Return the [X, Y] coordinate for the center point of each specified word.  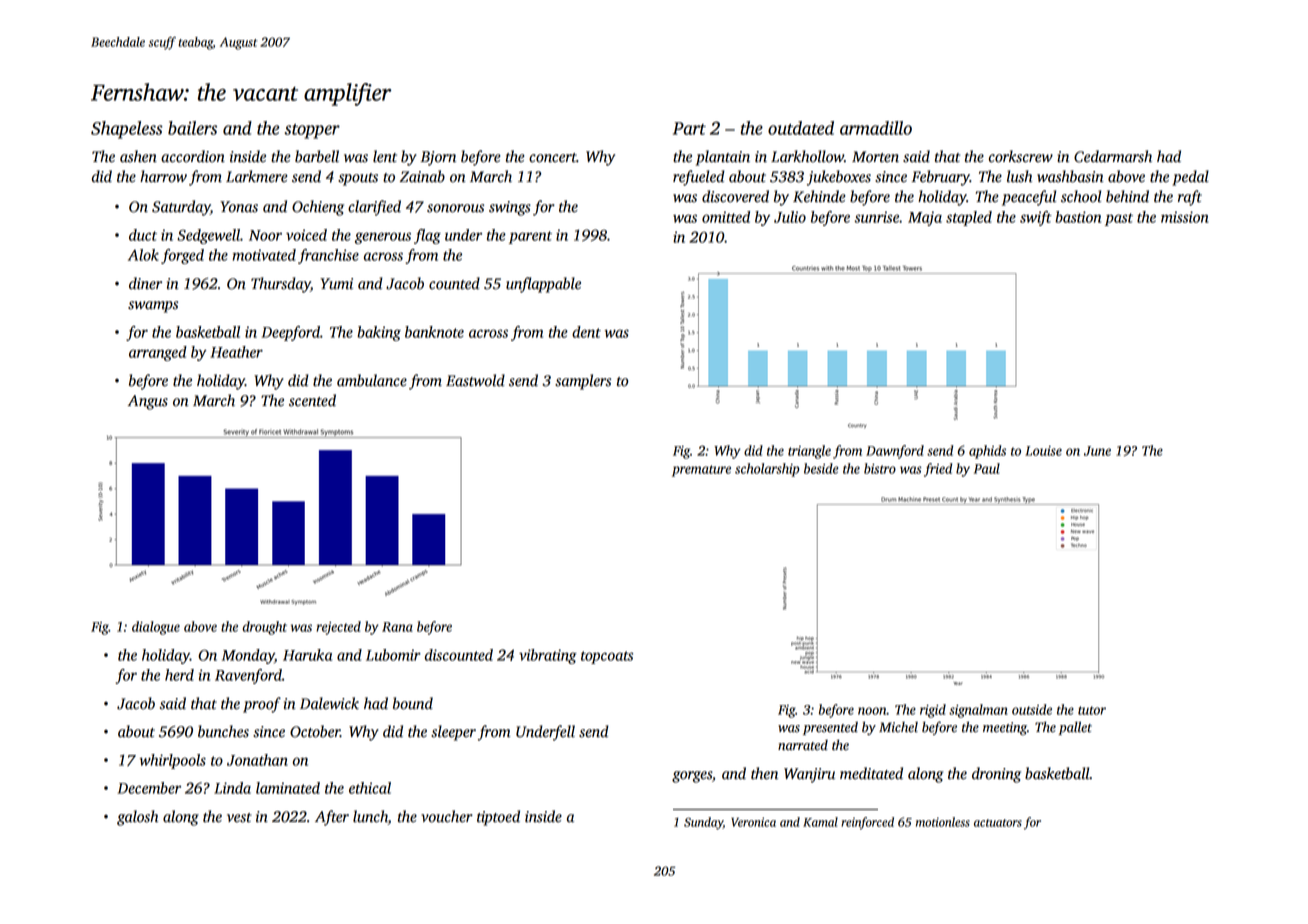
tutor [1092, 710]
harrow [163, 176]
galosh [137, 818]
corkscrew [1021, 156]
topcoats [607, 657]
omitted [726, 217]
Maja [925, 218]
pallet [1075, 728]
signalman [978, 711]
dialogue [156, 628]
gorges [692, 777]
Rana [397, 627]
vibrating [548, 656]
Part [689, 128]
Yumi [336, 284]
